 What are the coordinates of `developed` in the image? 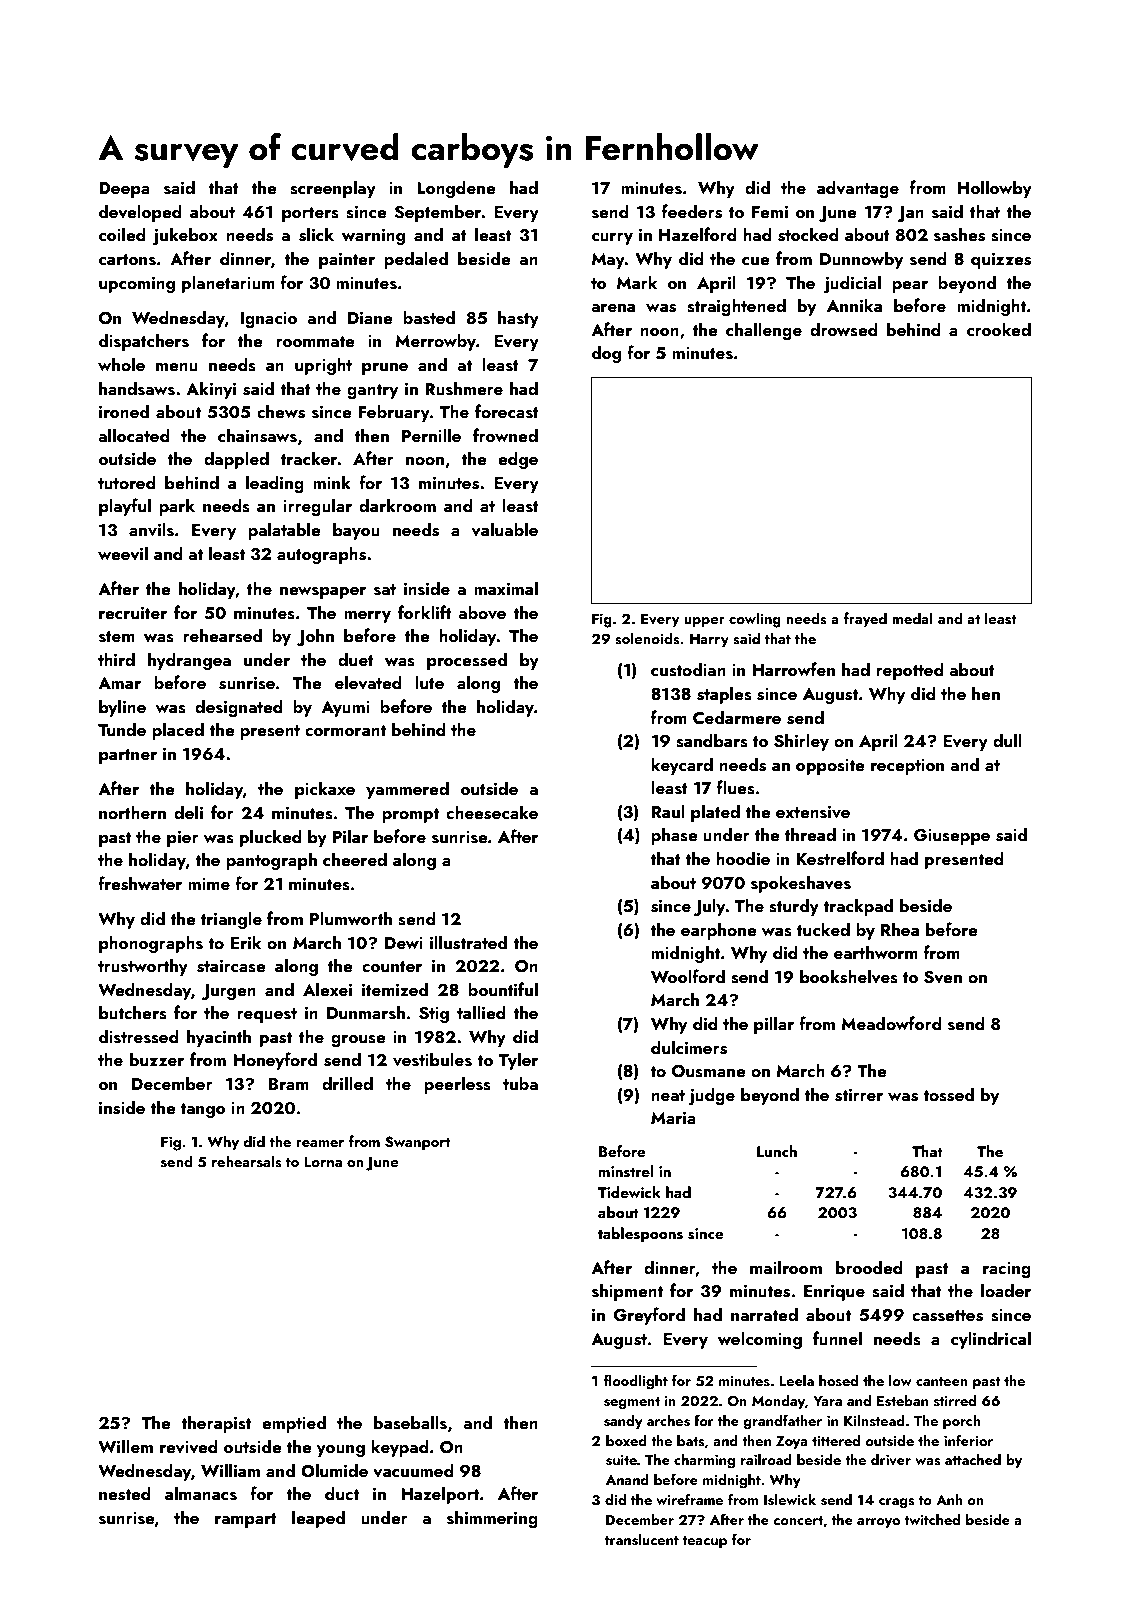 It's located at (140, 213).
